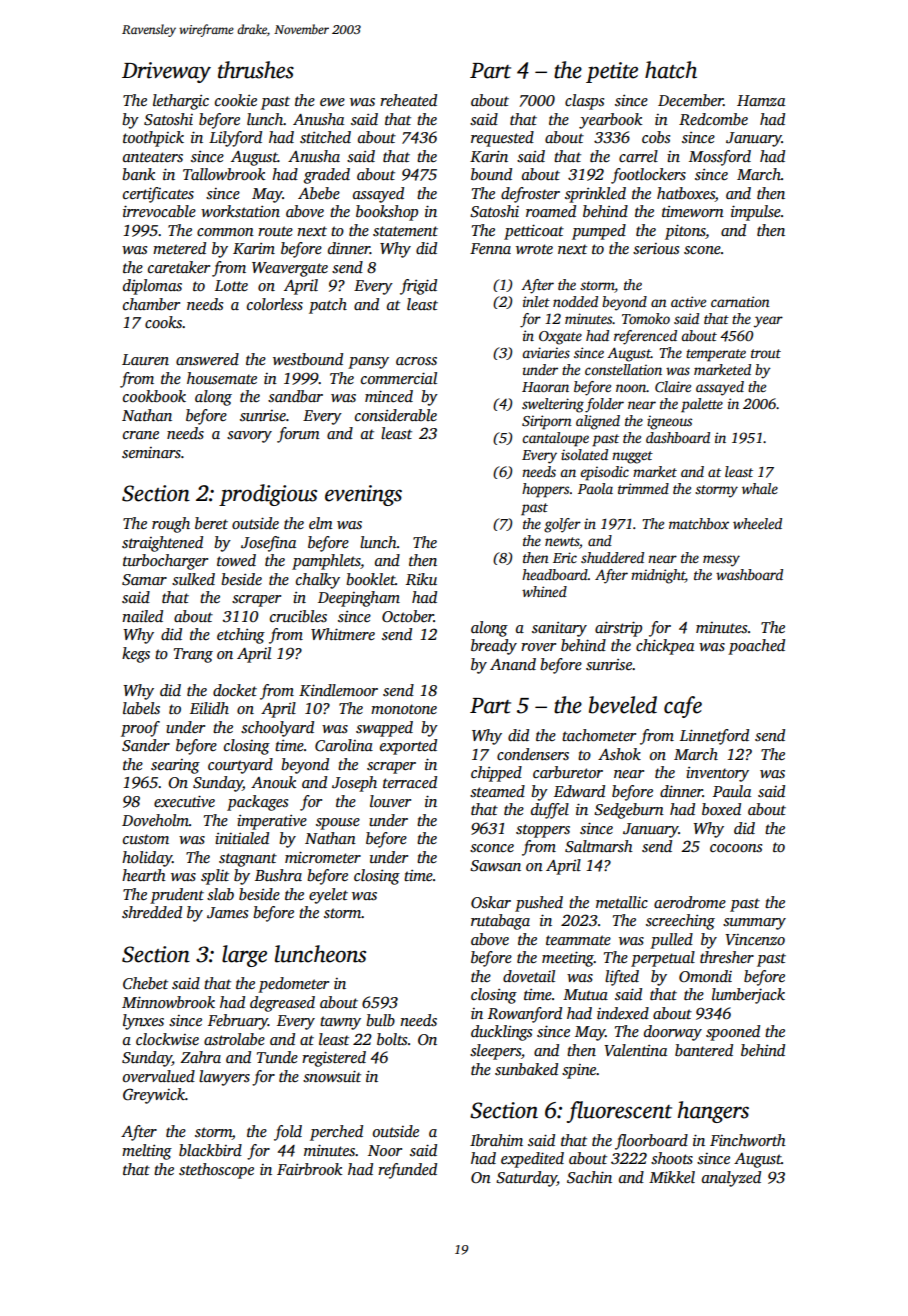  Describe the element at coordinates (249, 437) in the page. I see `savory` at that location.
